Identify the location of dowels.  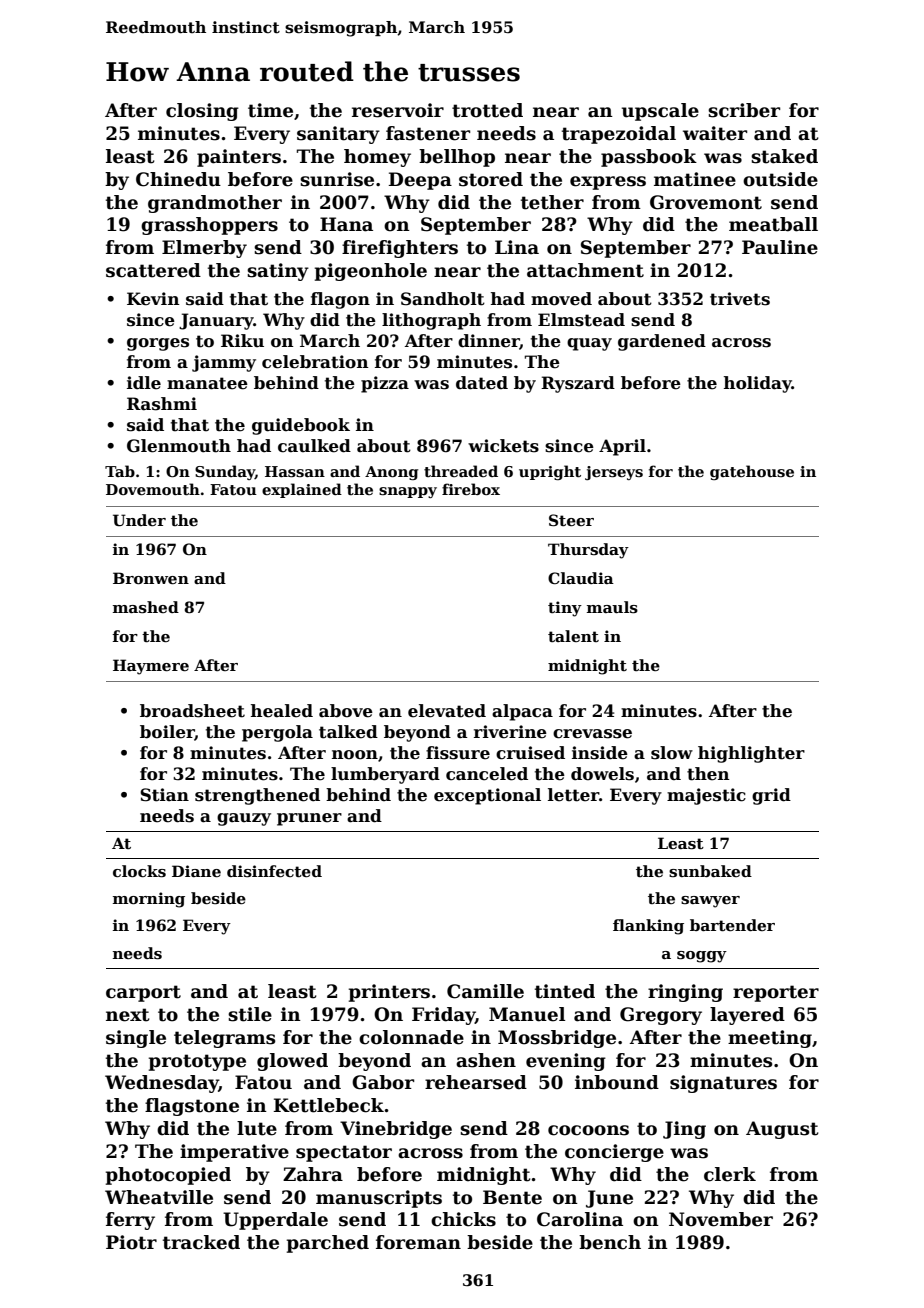
(602, 774).
